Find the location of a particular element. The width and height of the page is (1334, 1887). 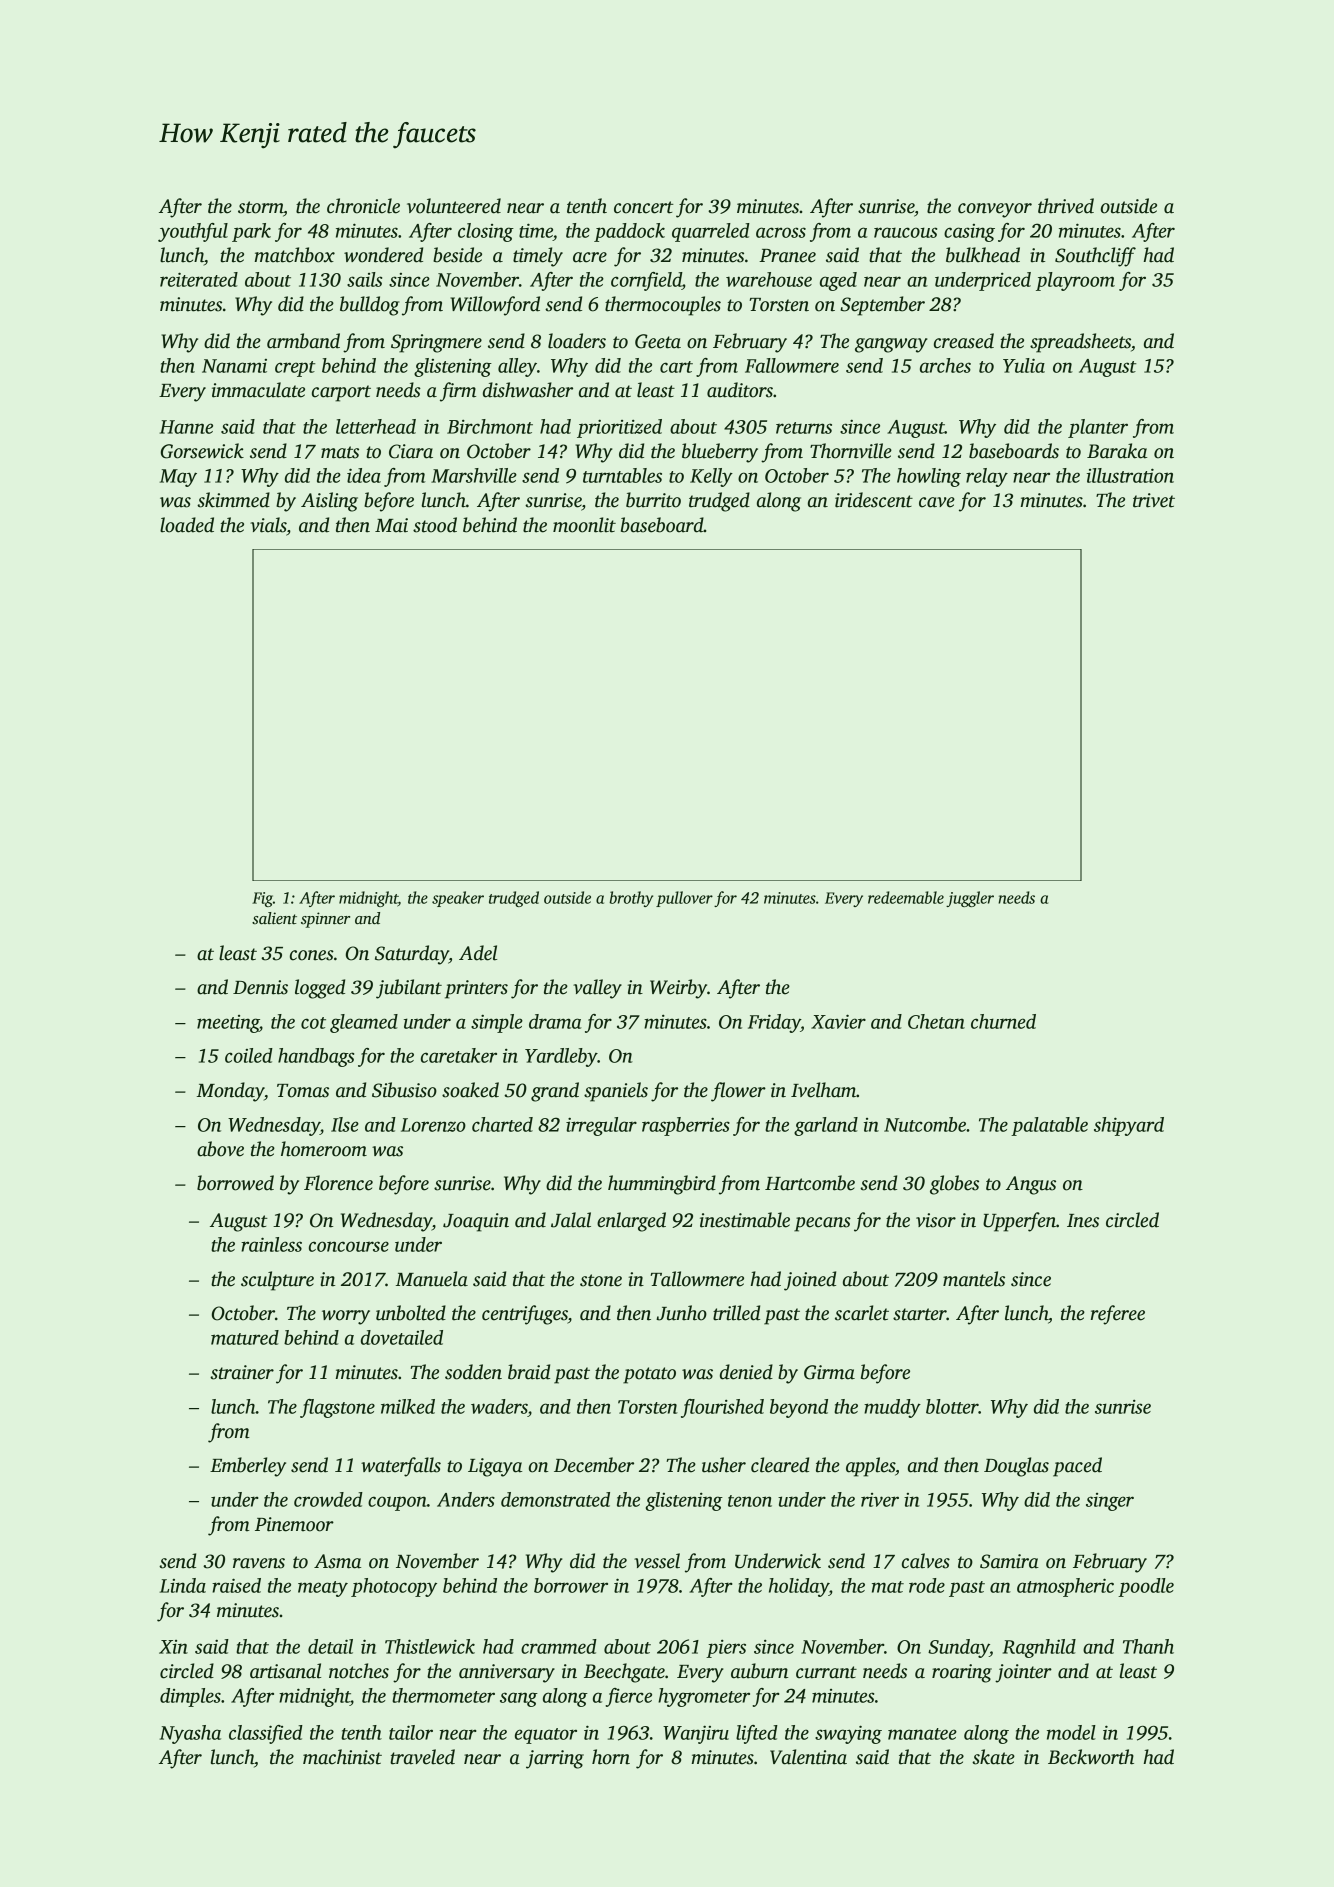

visor is located at coordinates (936, 1220).
